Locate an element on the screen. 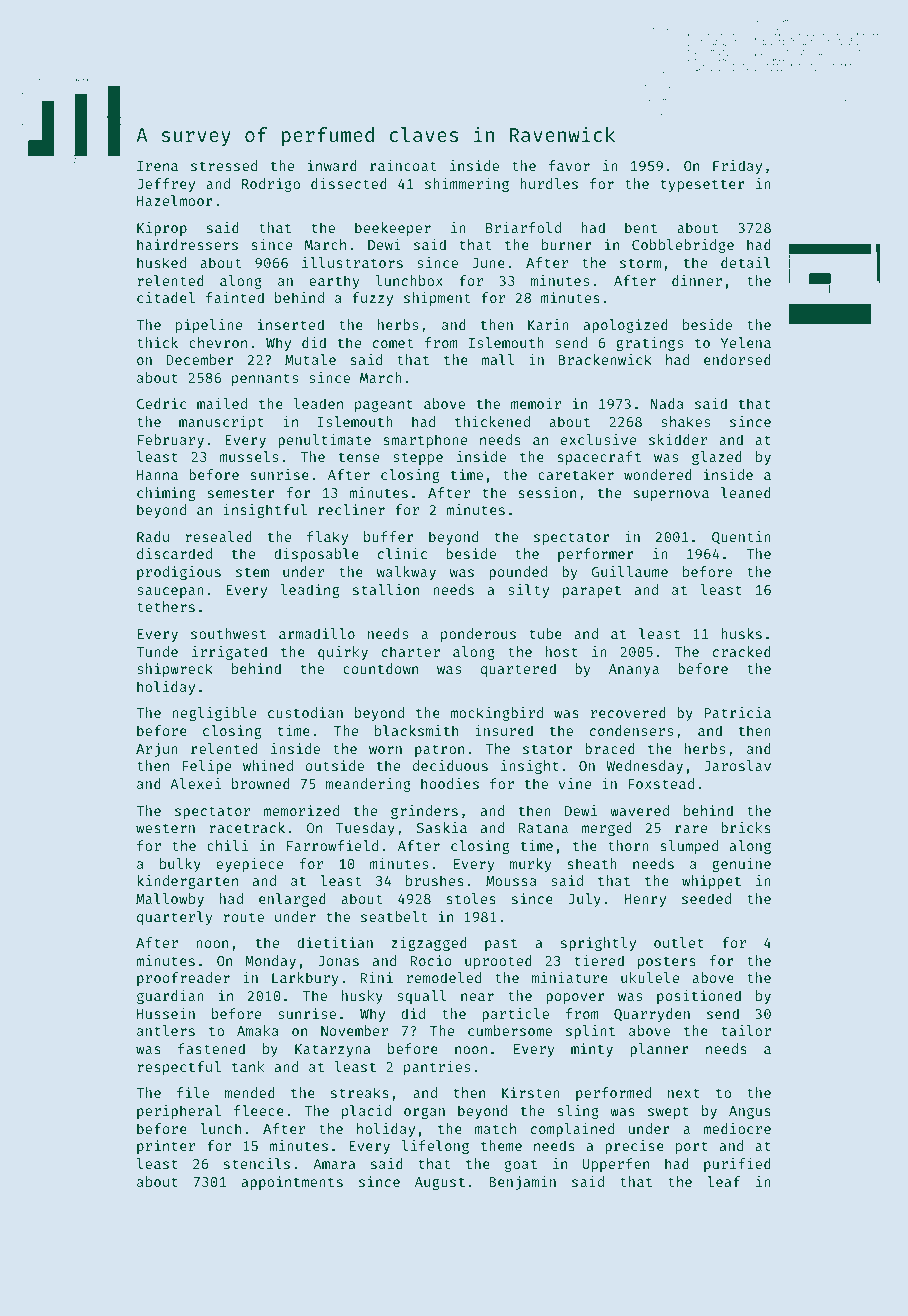  chiming is located at coordinates (166, 494).
